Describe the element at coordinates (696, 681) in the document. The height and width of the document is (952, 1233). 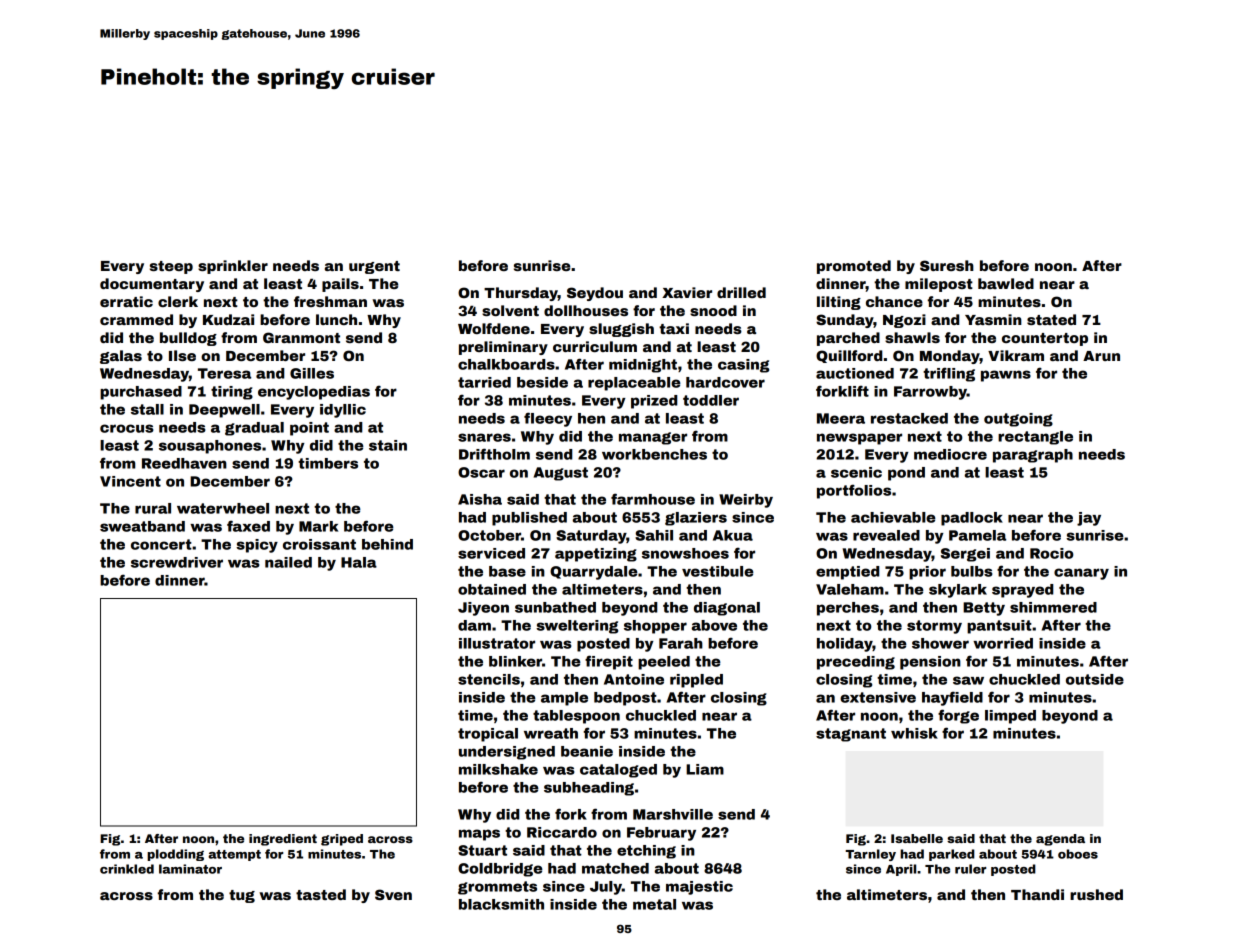
I see `rippled` at that location.
